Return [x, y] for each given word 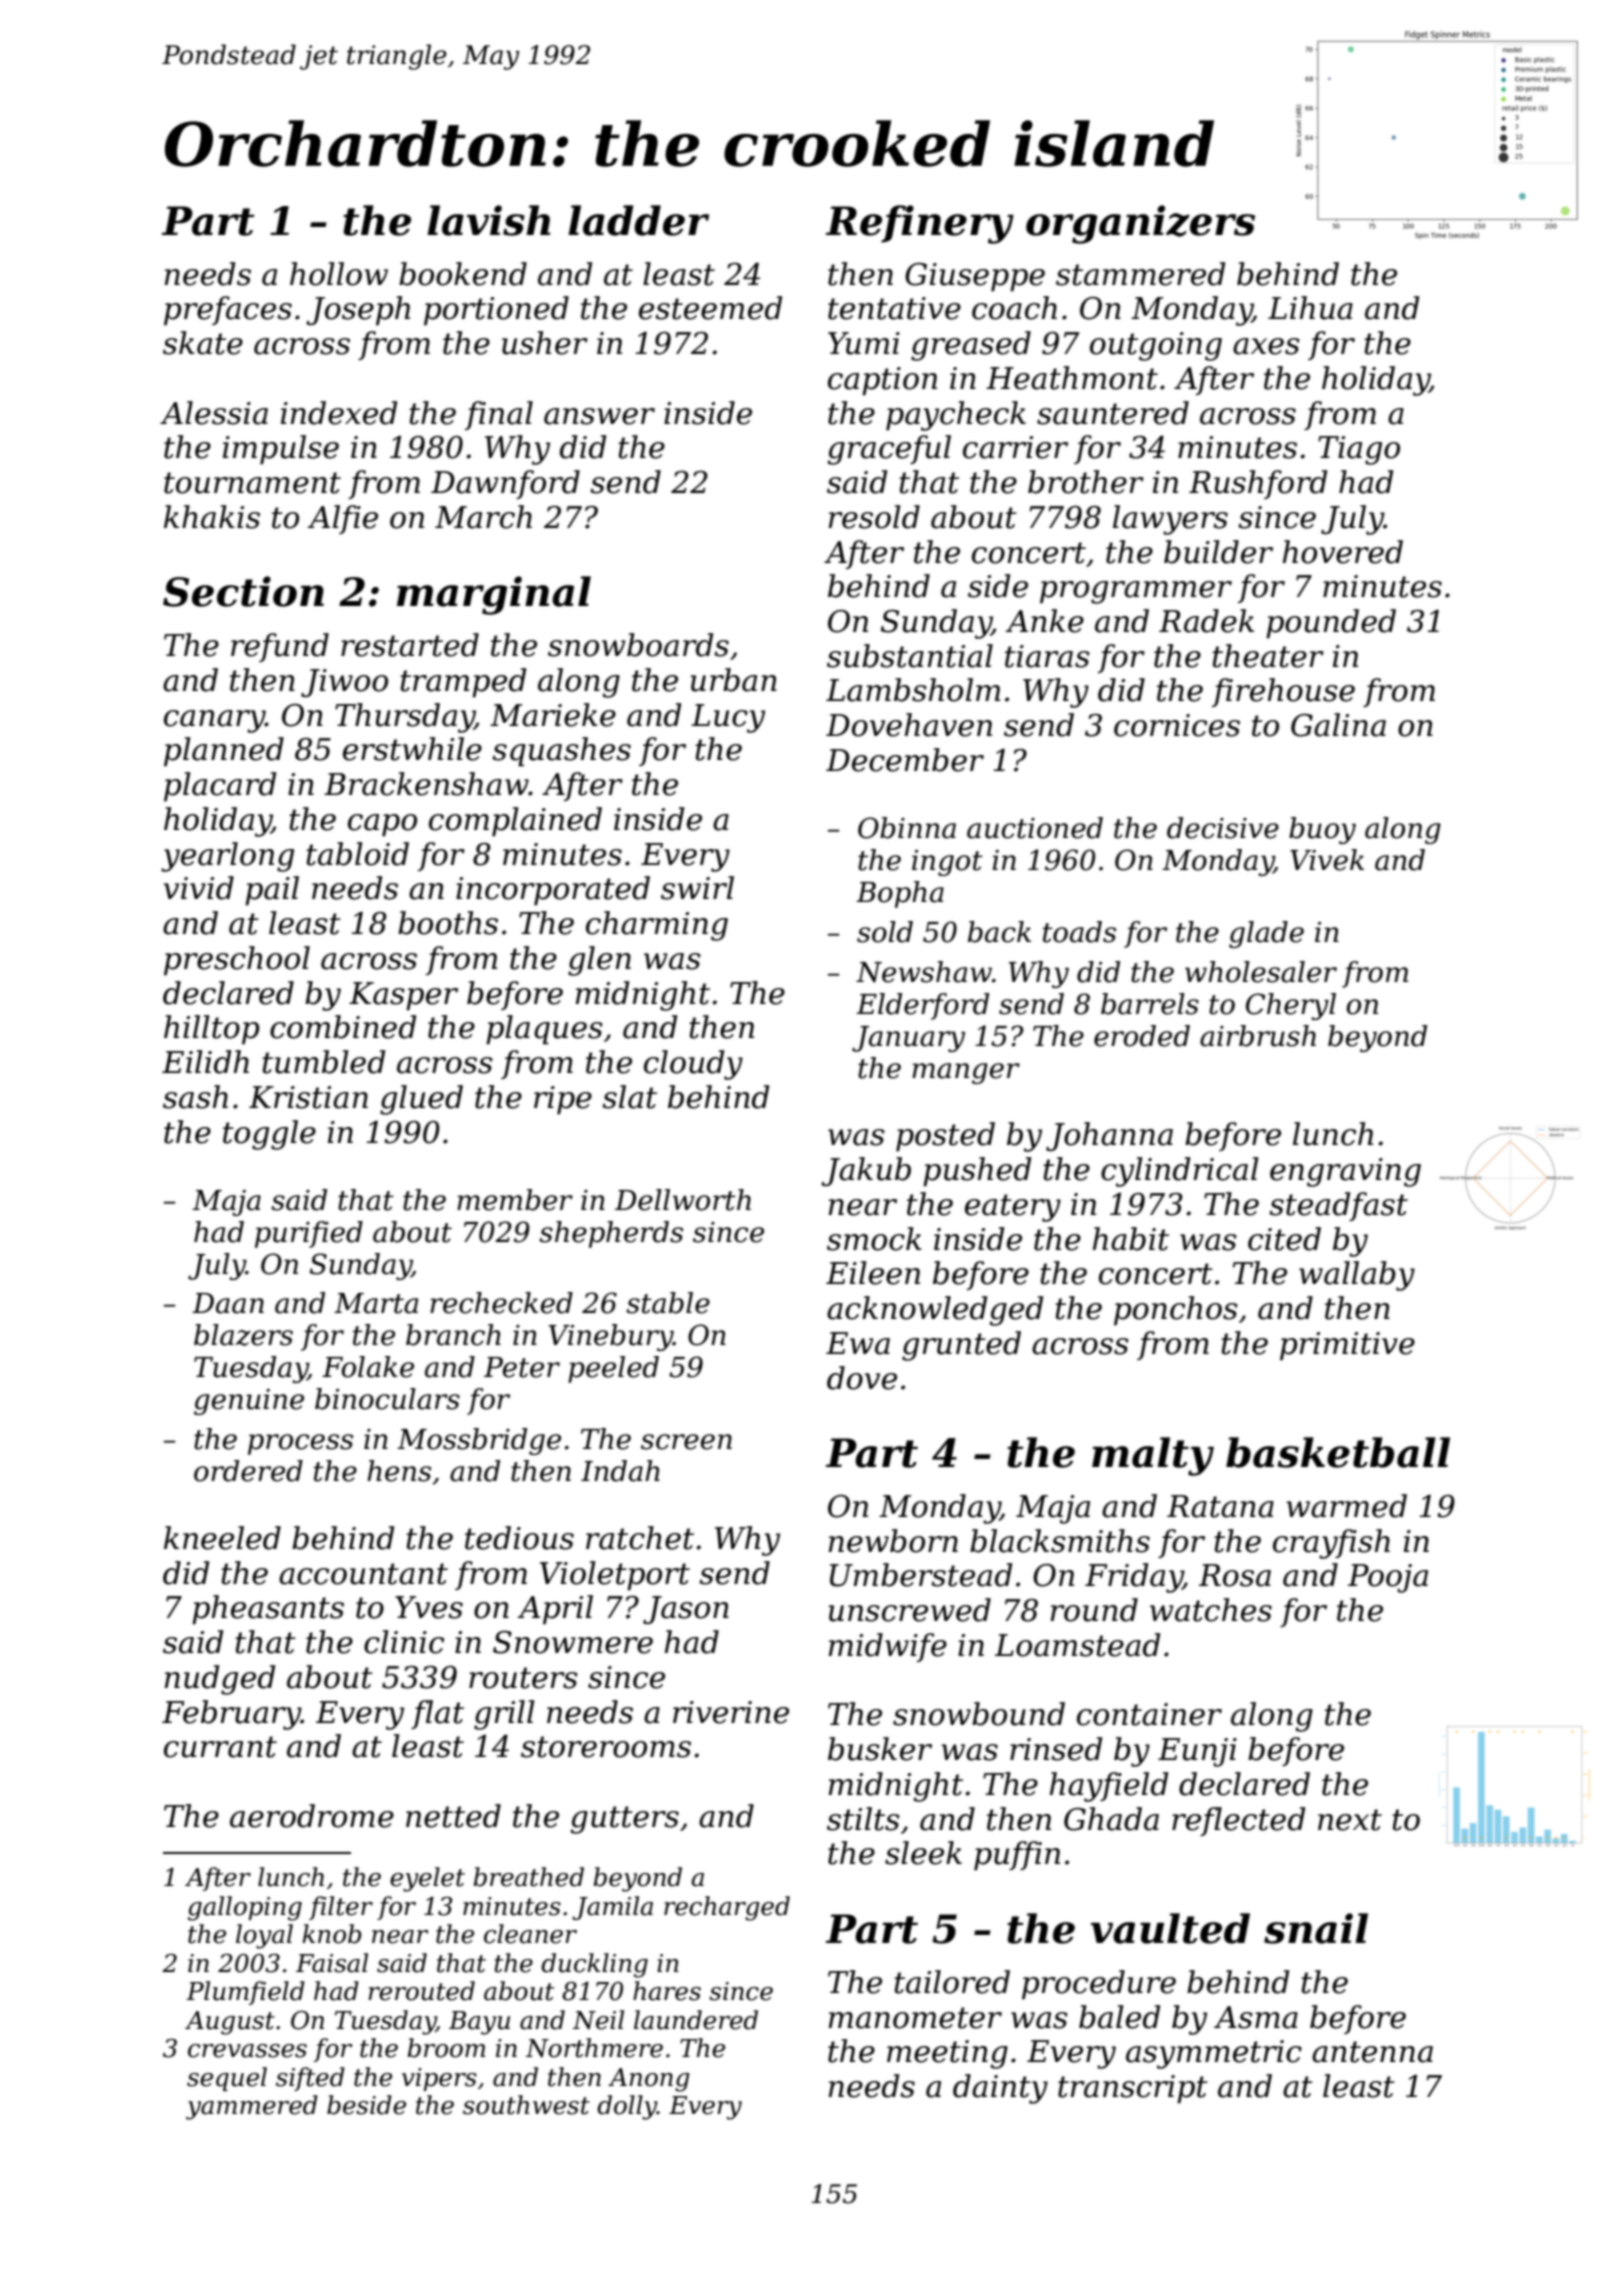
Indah [620, 1471]
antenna [1372, 2052]
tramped [463, 683]
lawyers [1170, 520]
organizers [1140, 224]
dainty [1000, 2089]
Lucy [728, 718]
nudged [220, 1680]
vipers [439, 2079]
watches [1211, 1610]
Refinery [920, 224]
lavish [489, 220]
